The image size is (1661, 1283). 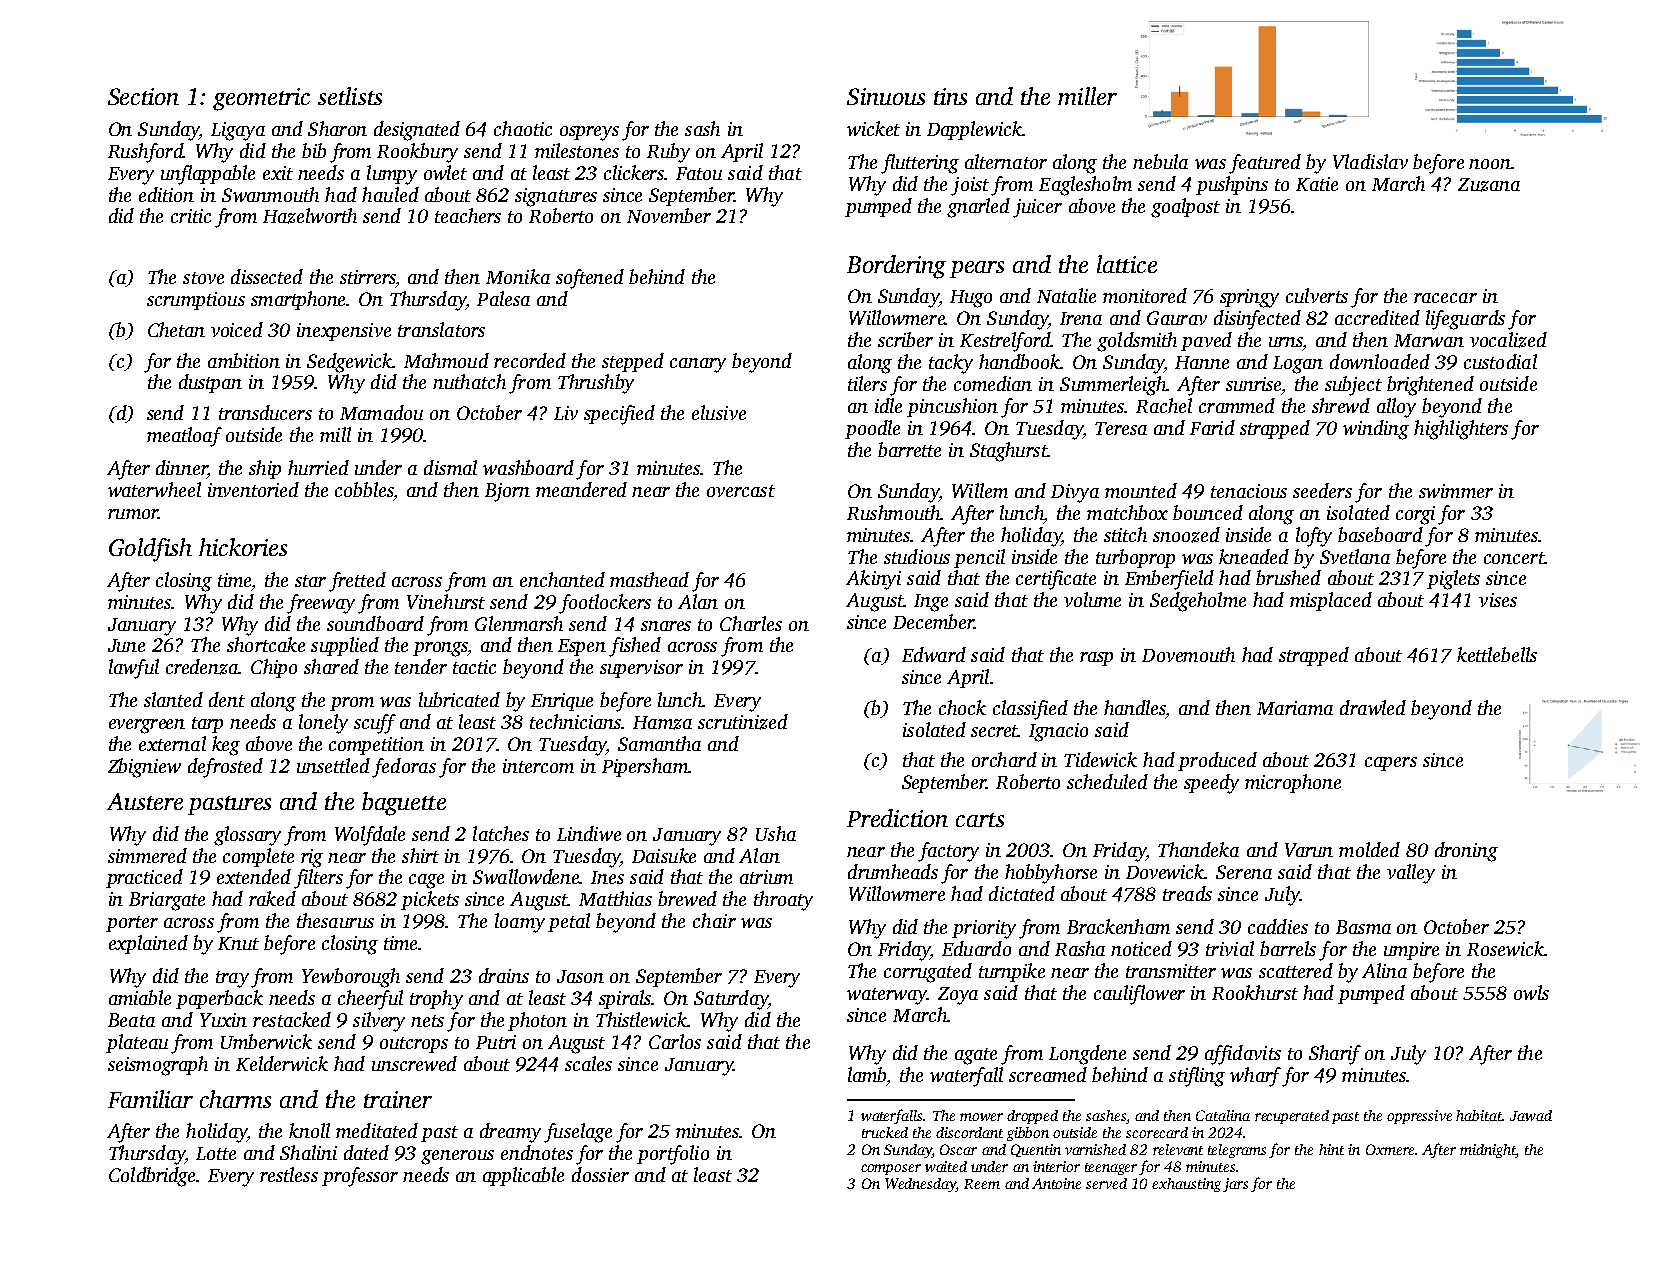 What do you see at coordinates (390, 194) in the screenshot?
I see `hauled` at bounding box center [390, 194].
